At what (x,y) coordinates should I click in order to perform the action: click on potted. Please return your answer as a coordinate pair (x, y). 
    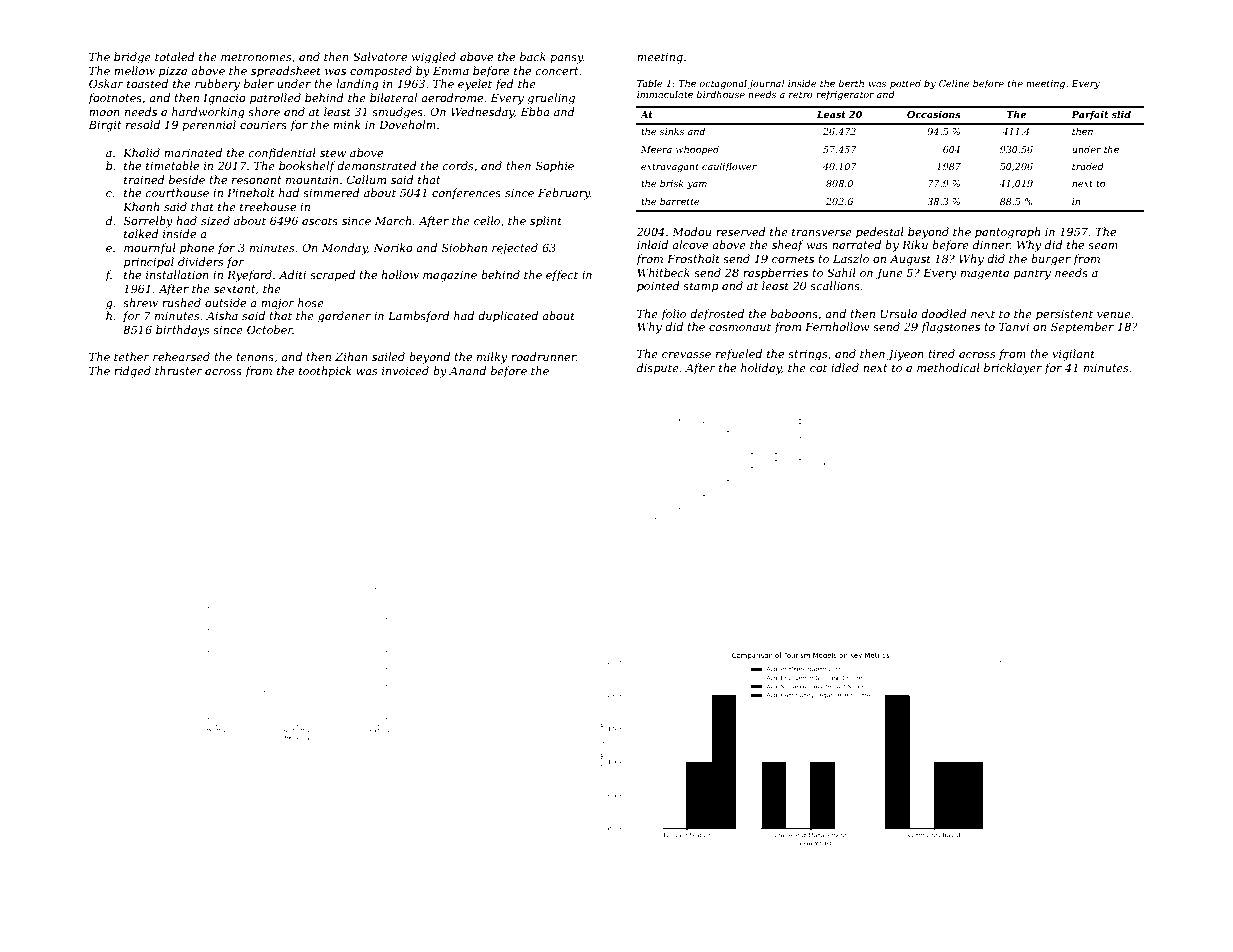
    Looking at the image, I should click on (905, 84).
